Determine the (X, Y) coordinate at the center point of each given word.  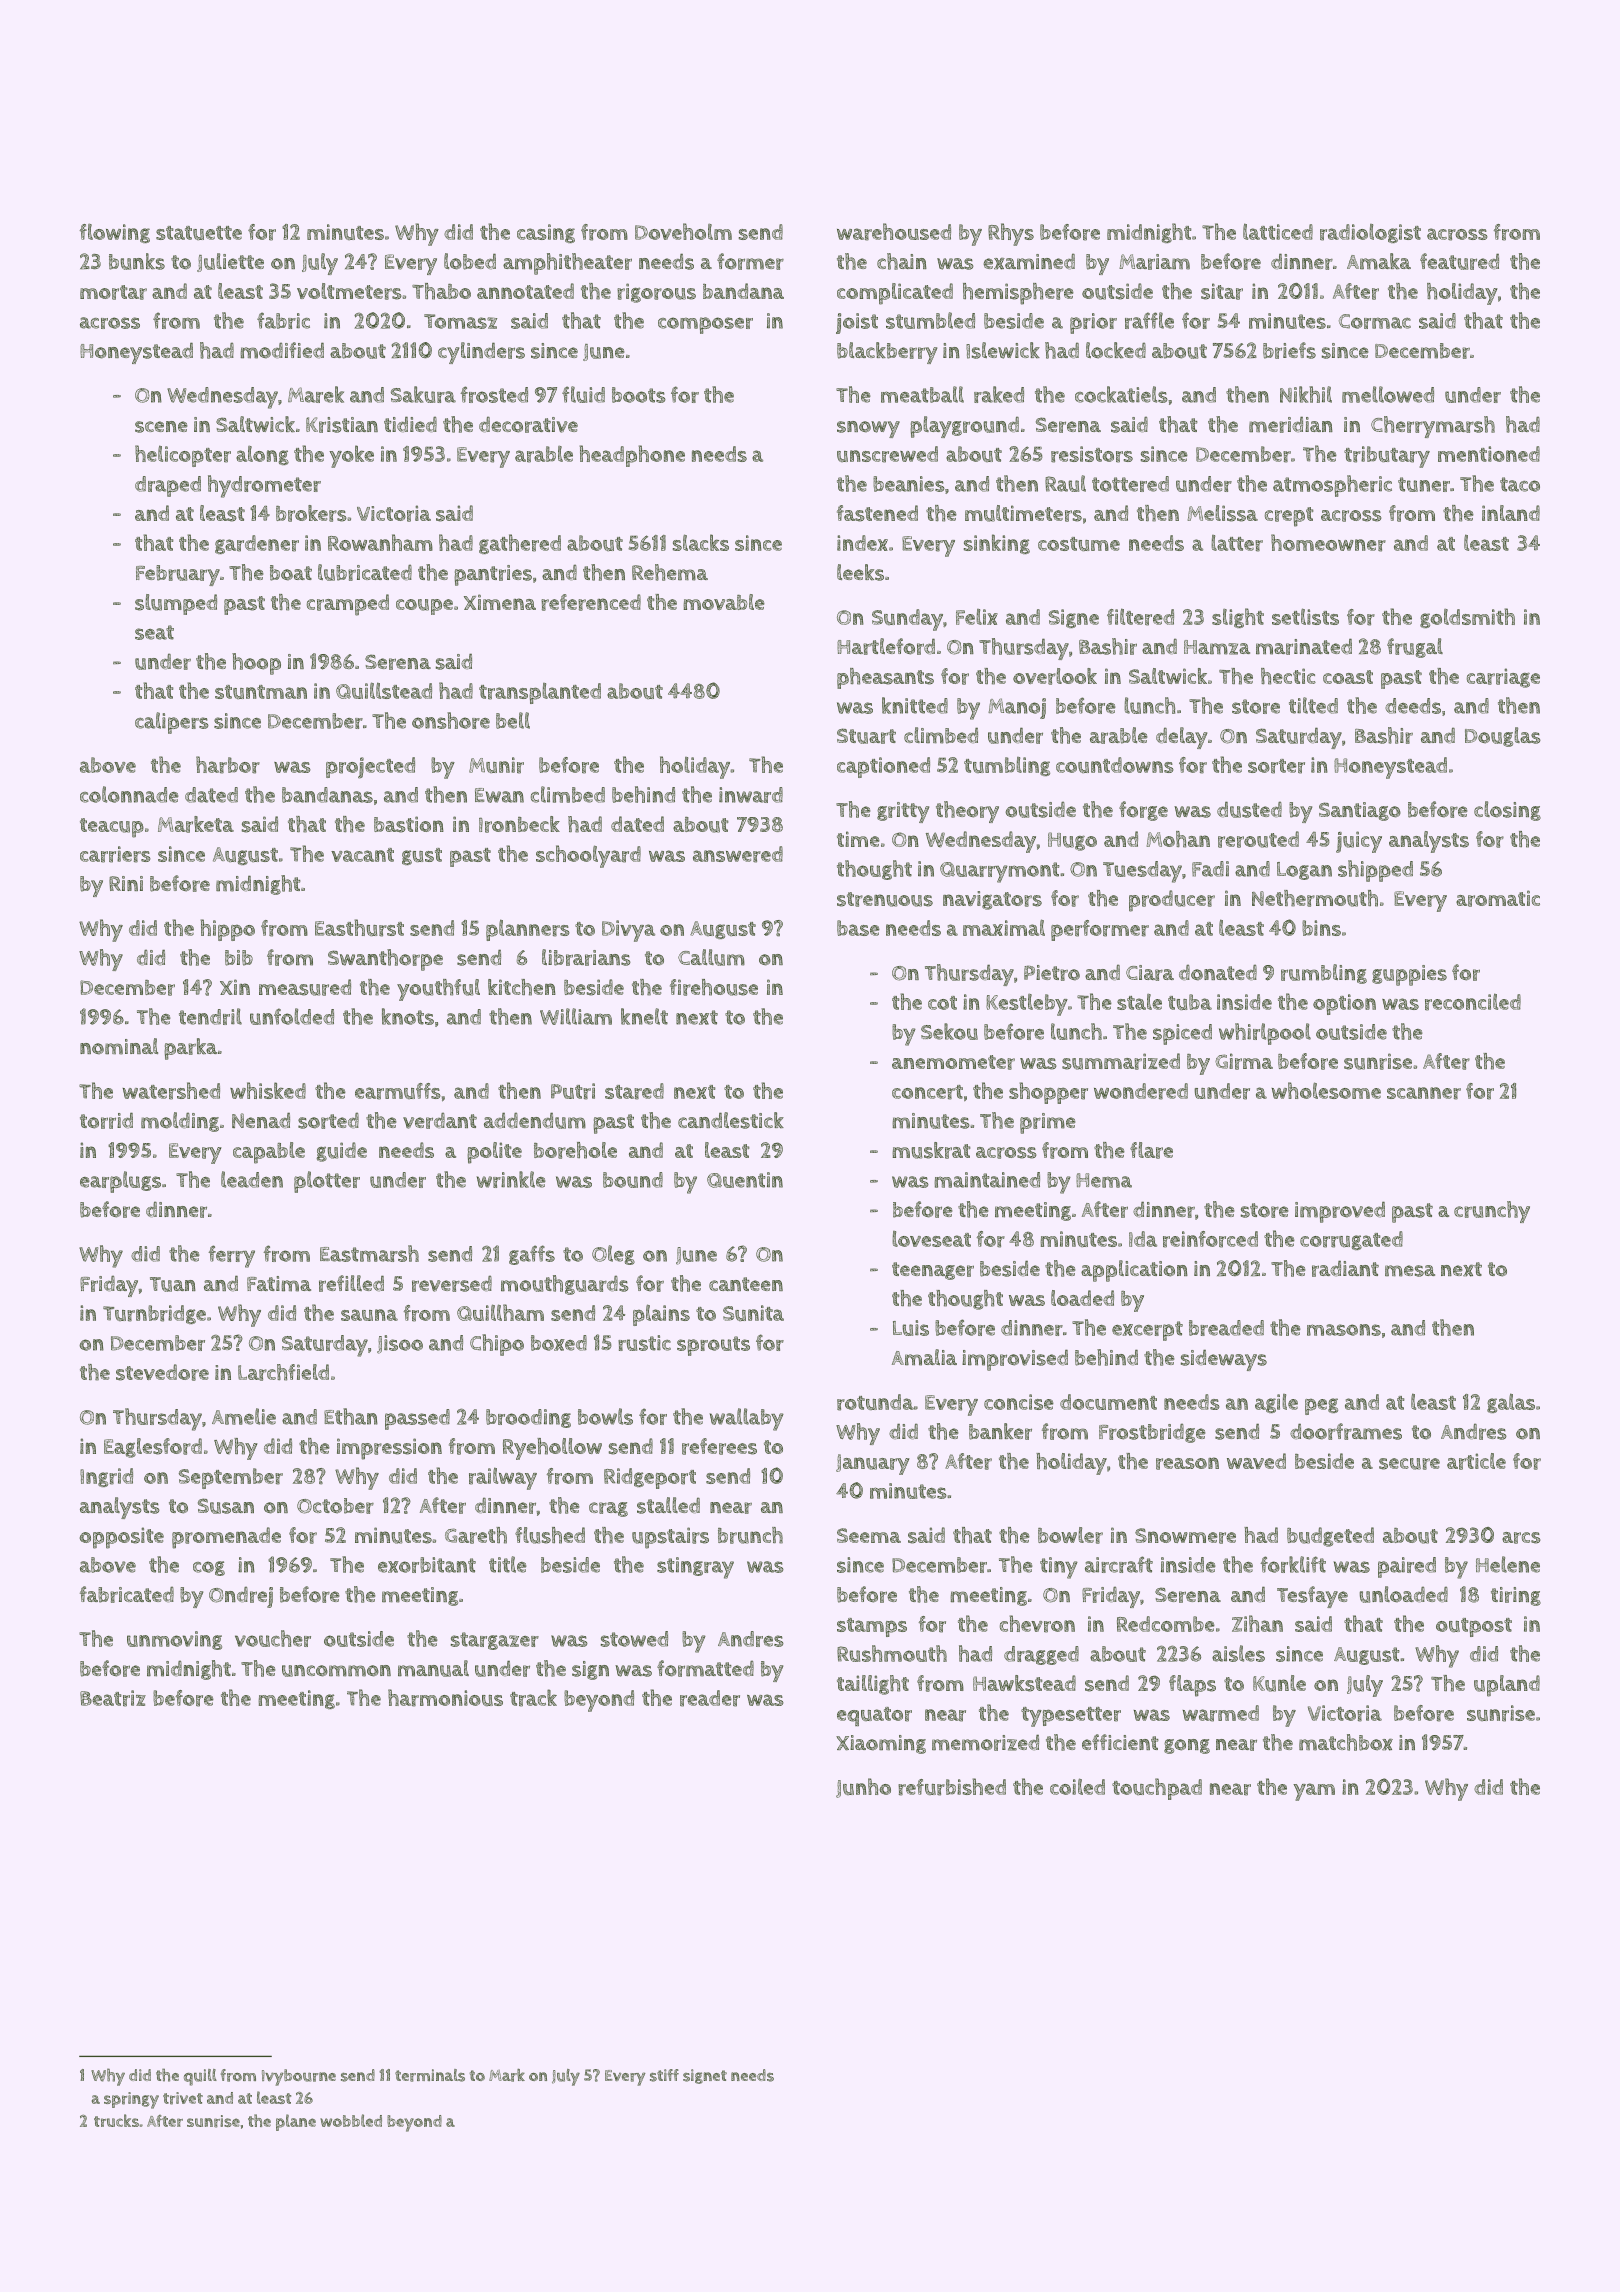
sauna (369, 1315)
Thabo (441, 291)
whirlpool (1265, 1034)
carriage (1503, 678)
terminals (430, 2075)
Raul (1065, 483)
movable (724, 602)
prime (1048, 1123)
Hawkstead (1024, 1683)
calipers (172, 723)
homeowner (1328, 543)
